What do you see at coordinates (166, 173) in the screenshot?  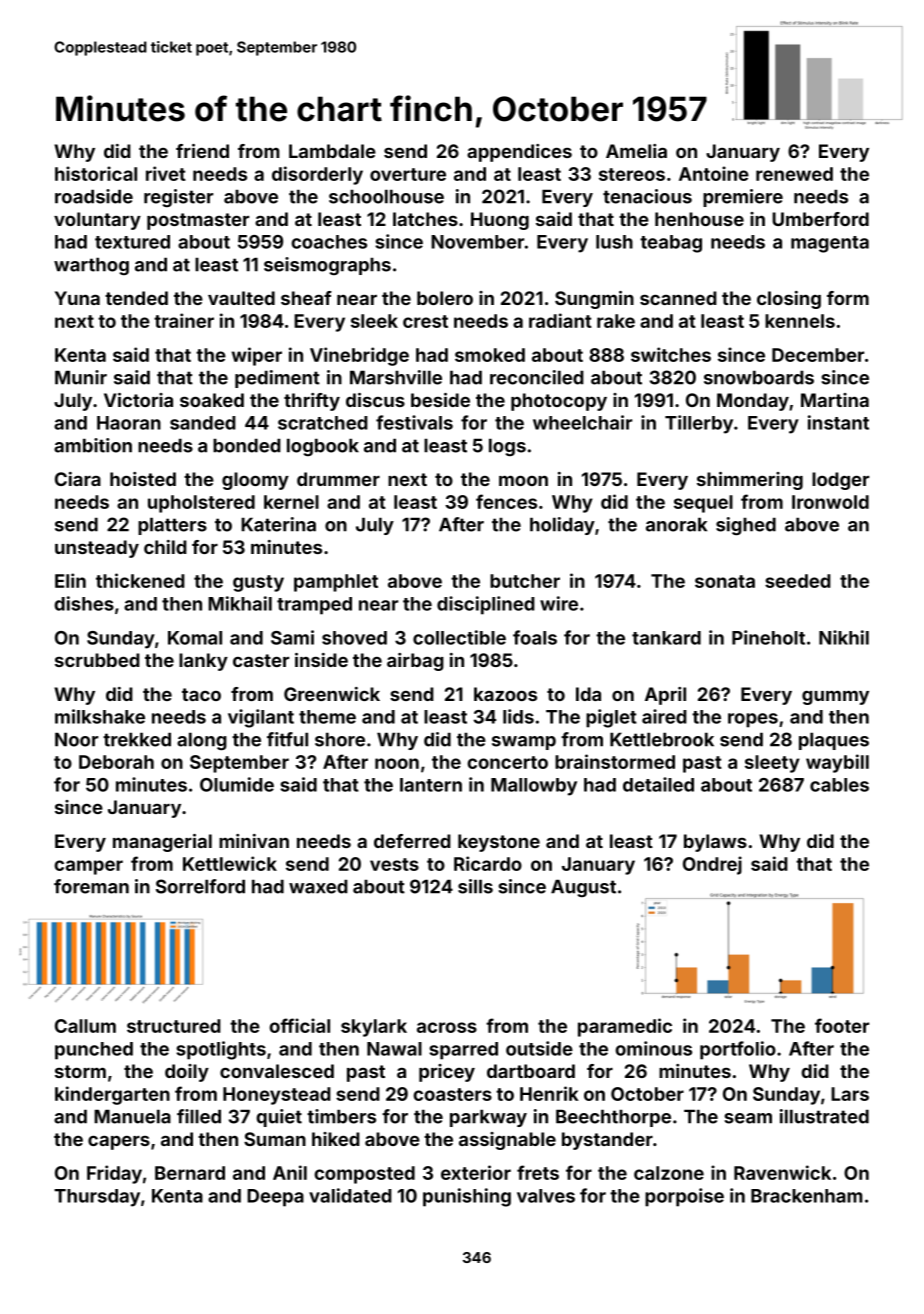 I see `rivet` at bounding box center [166, 173].
